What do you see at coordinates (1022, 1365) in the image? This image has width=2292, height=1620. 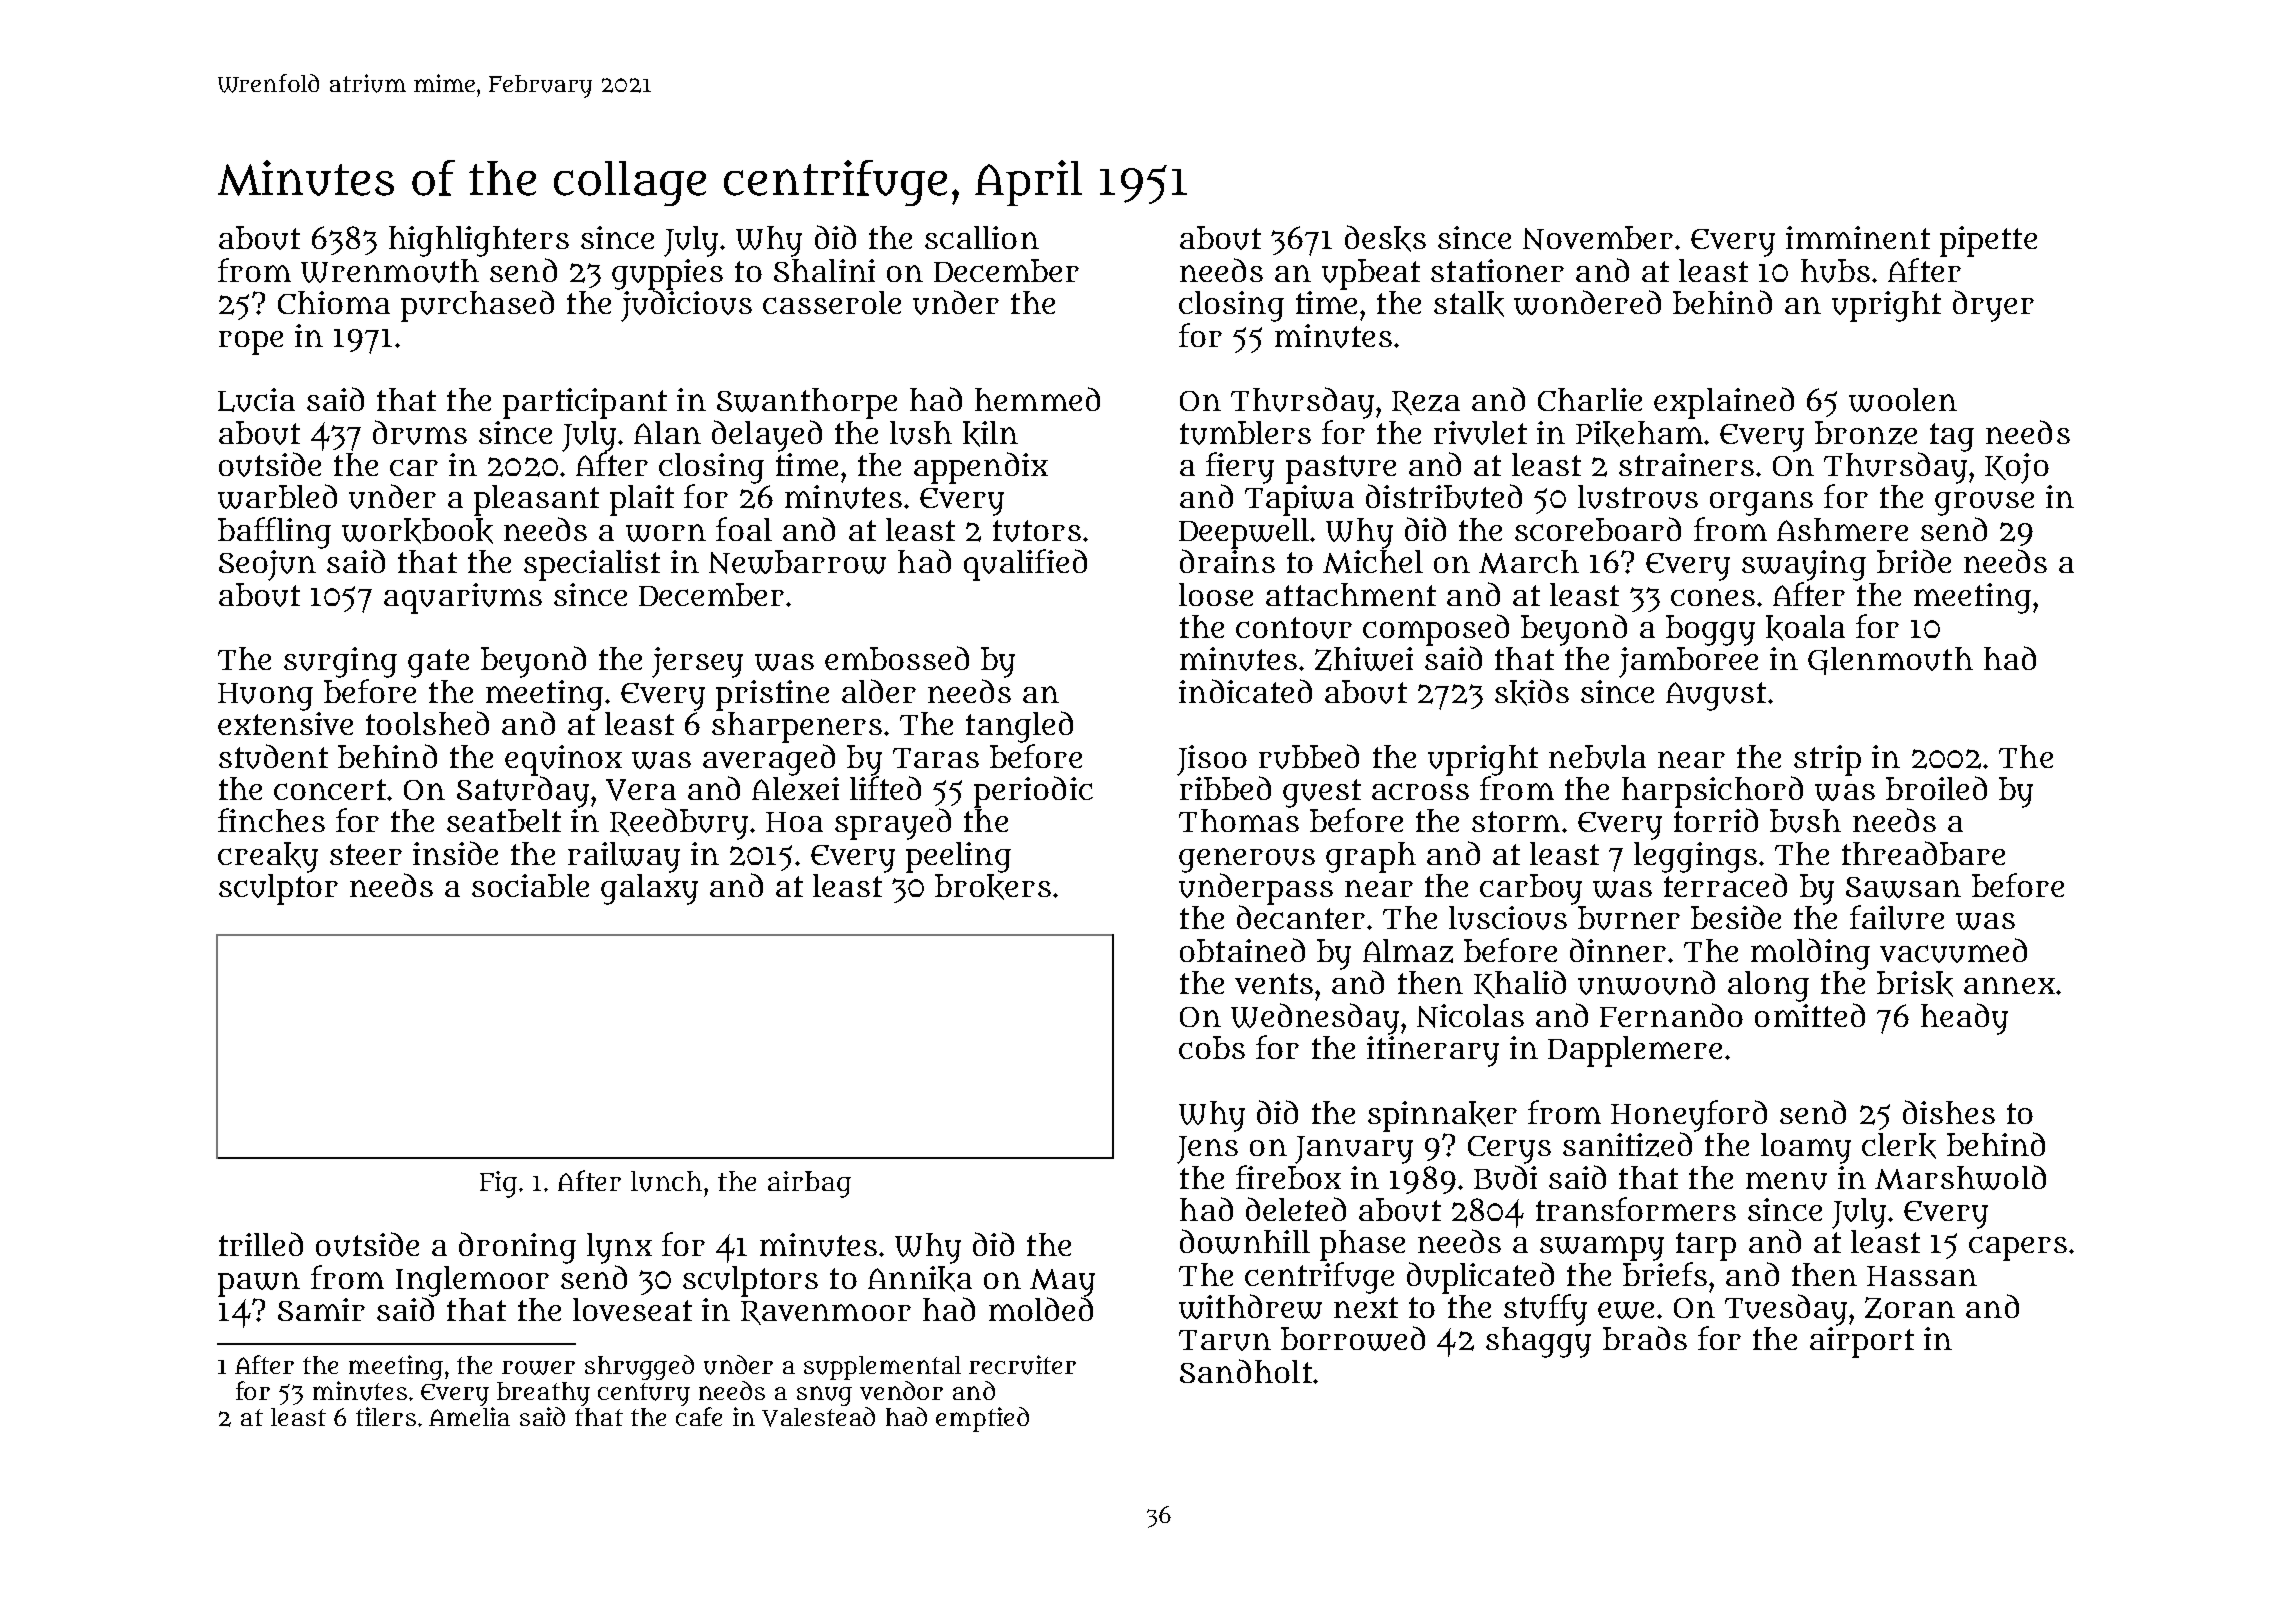 I see `recruiter` at bounding box center [1022, 1365].
